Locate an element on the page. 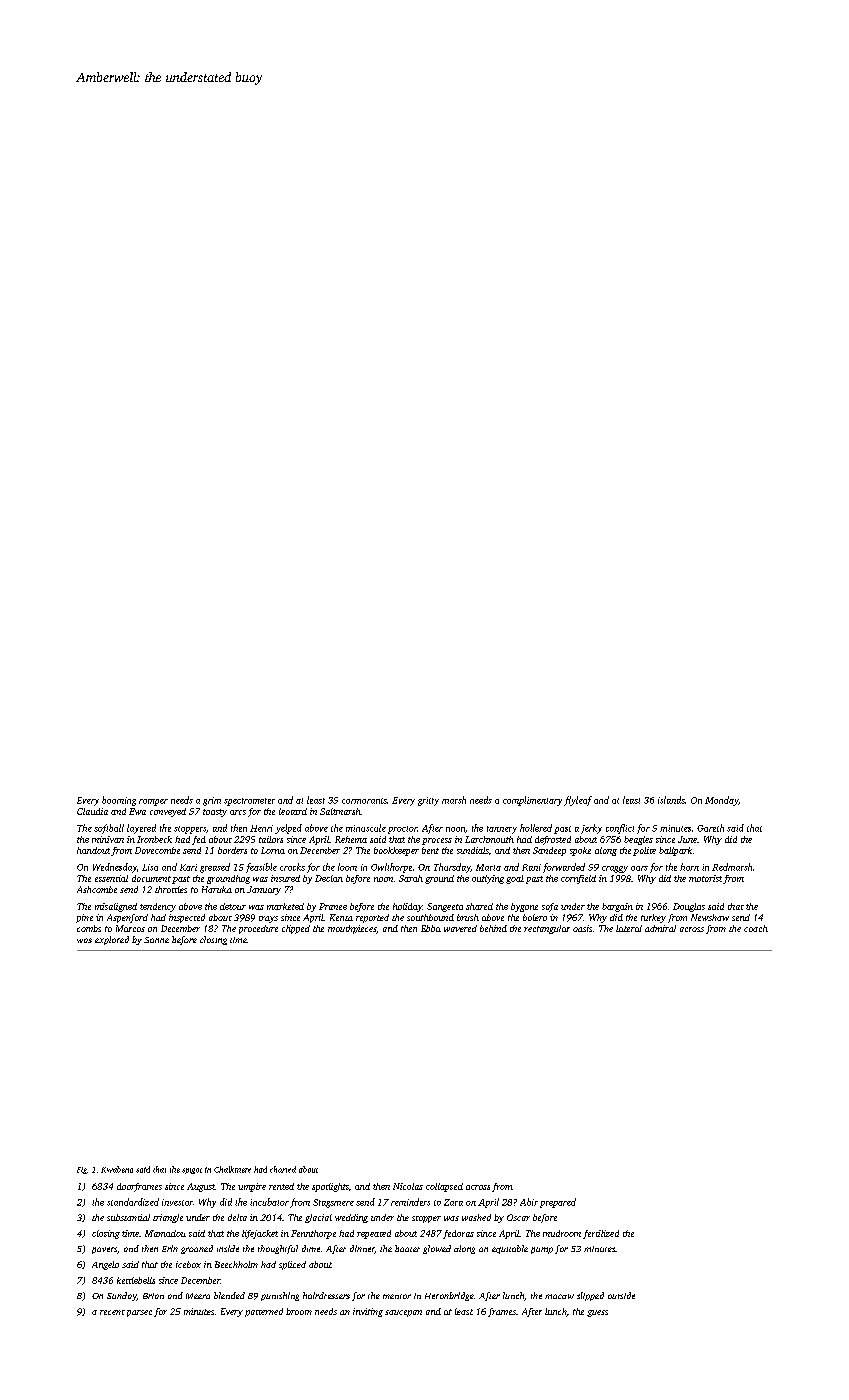  fertilized is located at coordinates (601, 1234).
